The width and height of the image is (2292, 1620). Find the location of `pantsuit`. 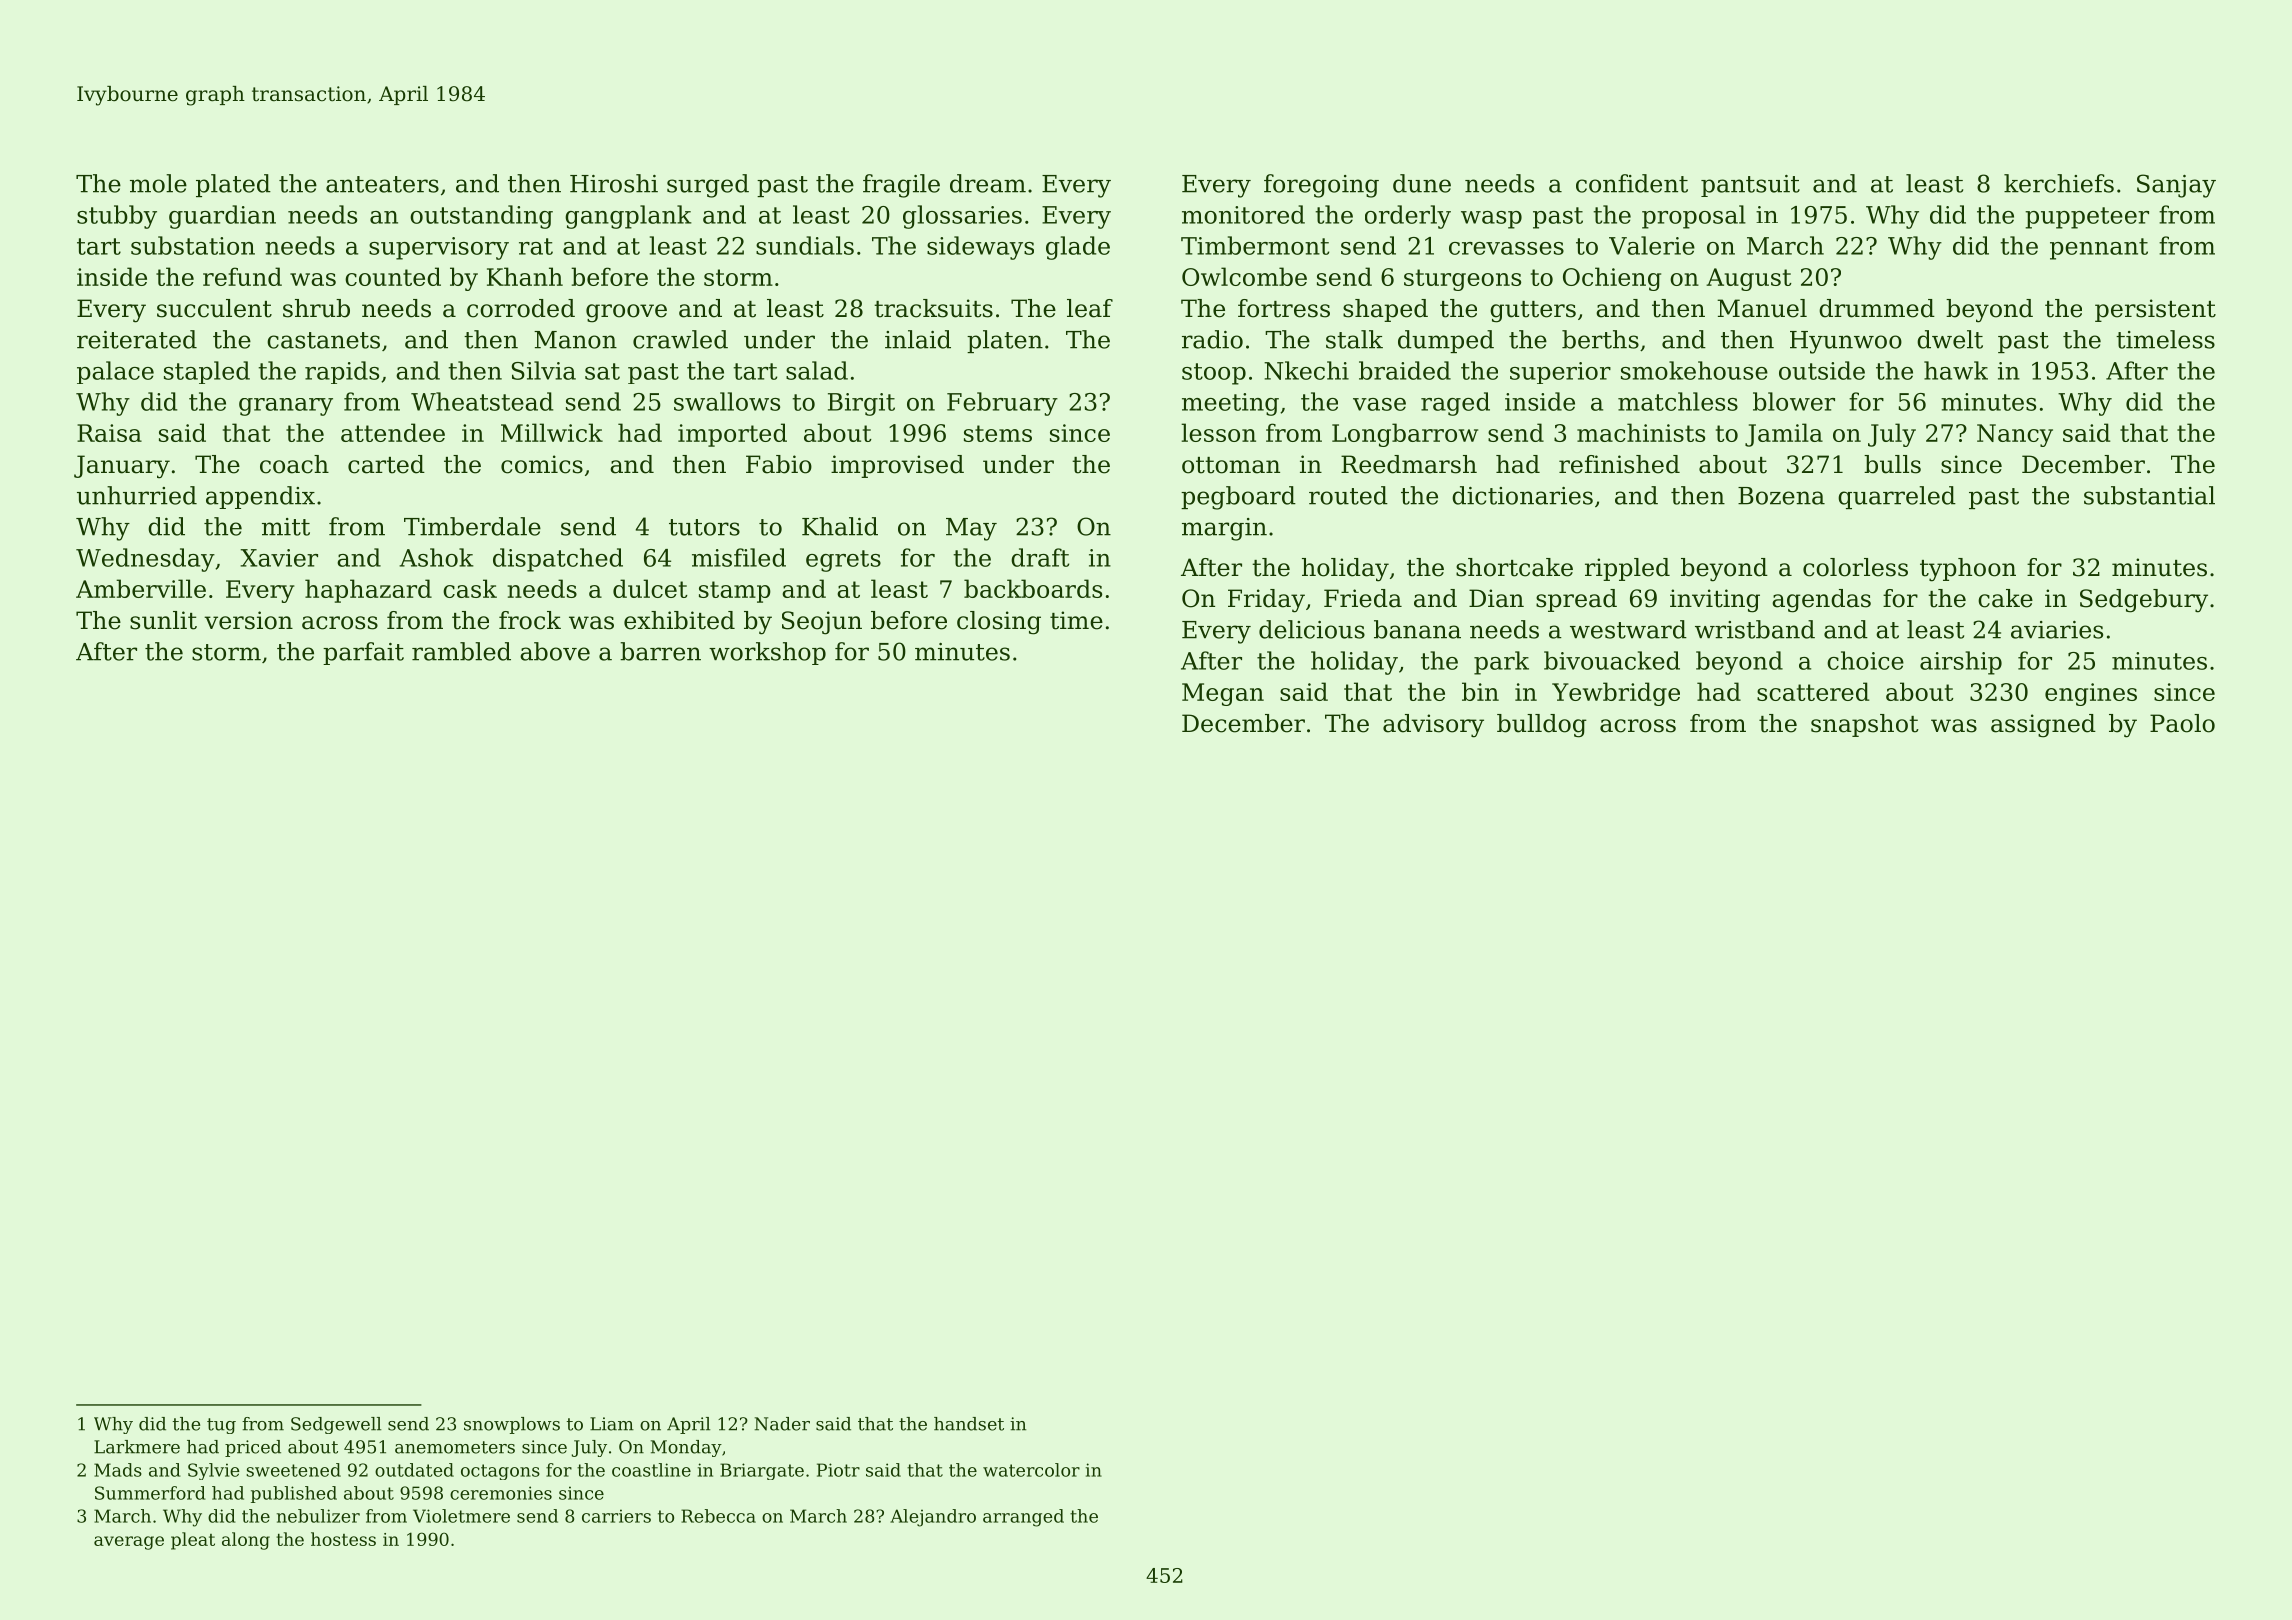

pantsuit is located at coordinates (1750, 186).
